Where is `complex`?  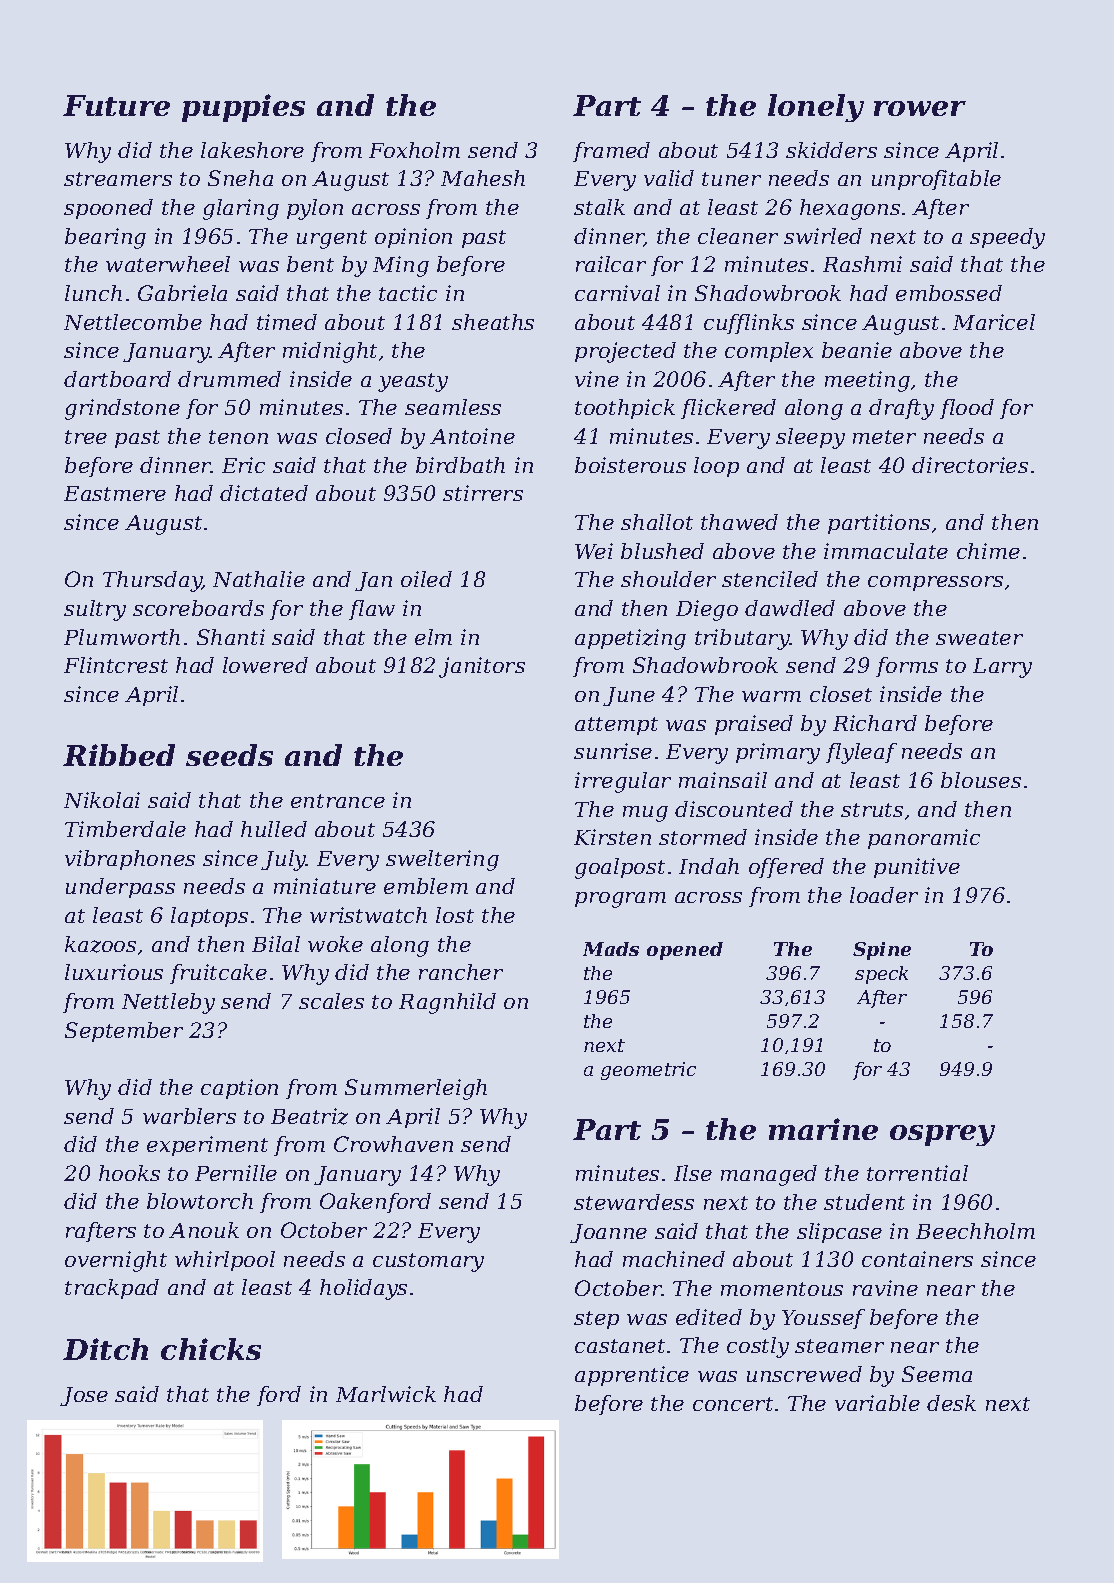
complex is located at coordinates (769, 352).
